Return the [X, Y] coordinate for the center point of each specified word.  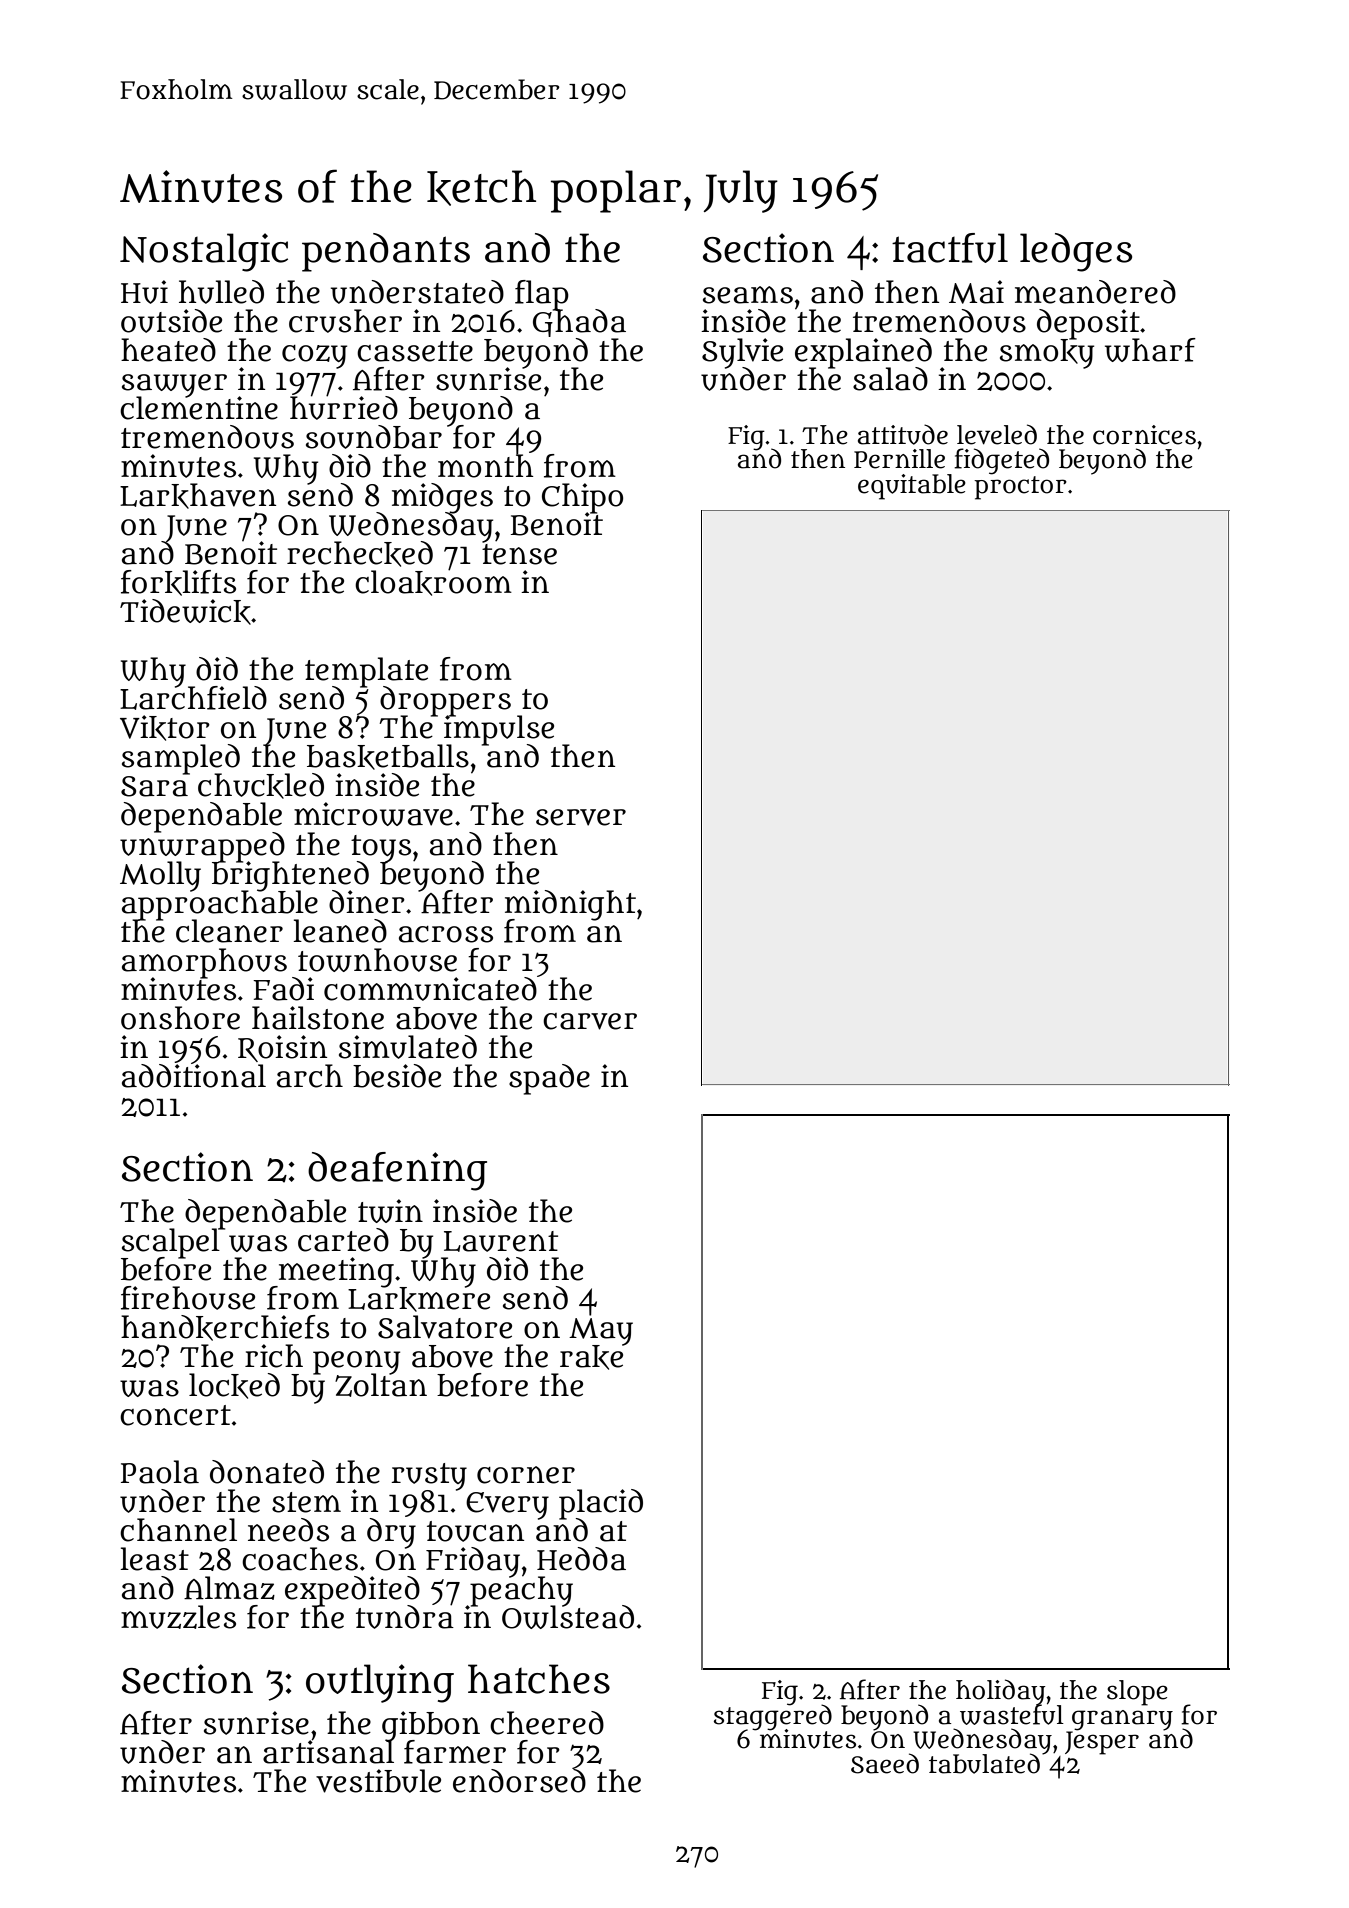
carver [590, 1021]
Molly [160, 876]
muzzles [178, 1617]
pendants [386, 252]
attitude [903, 434]
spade [549, 1079]
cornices [1144, 435]
